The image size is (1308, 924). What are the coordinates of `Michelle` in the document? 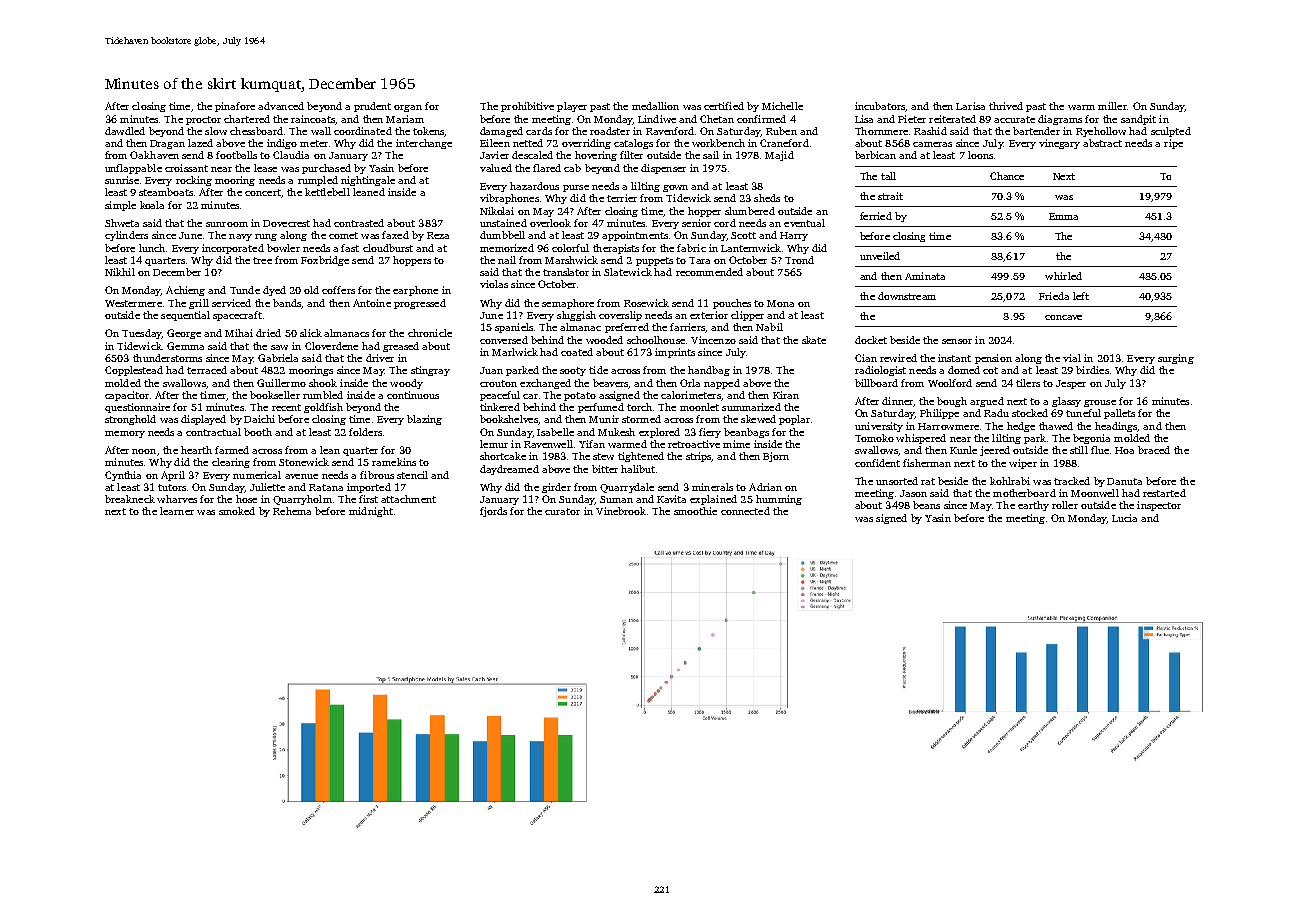 It's located at (782, 106).
